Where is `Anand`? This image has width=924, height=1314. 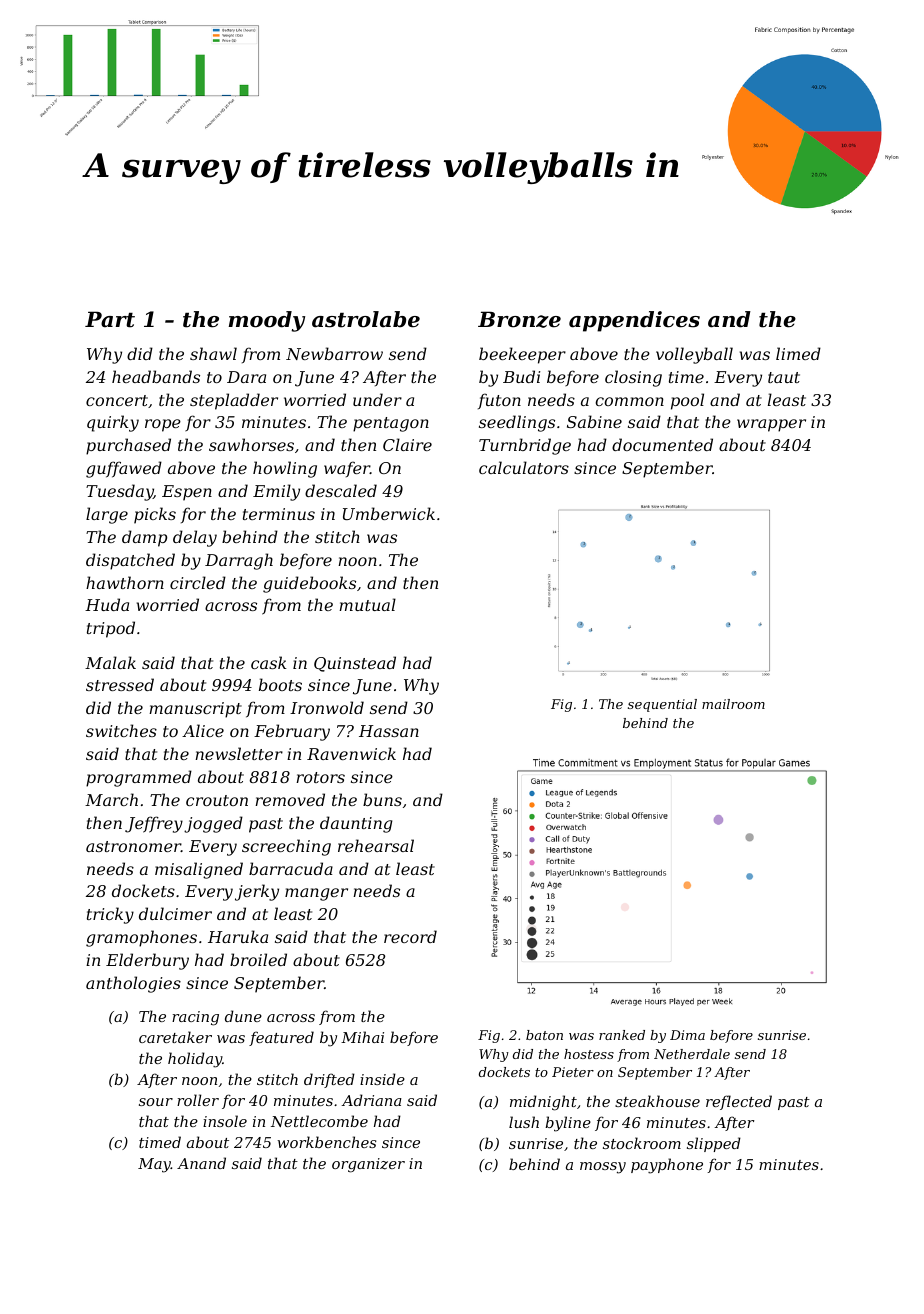
Anand is located at coordinates (201, 1163).
